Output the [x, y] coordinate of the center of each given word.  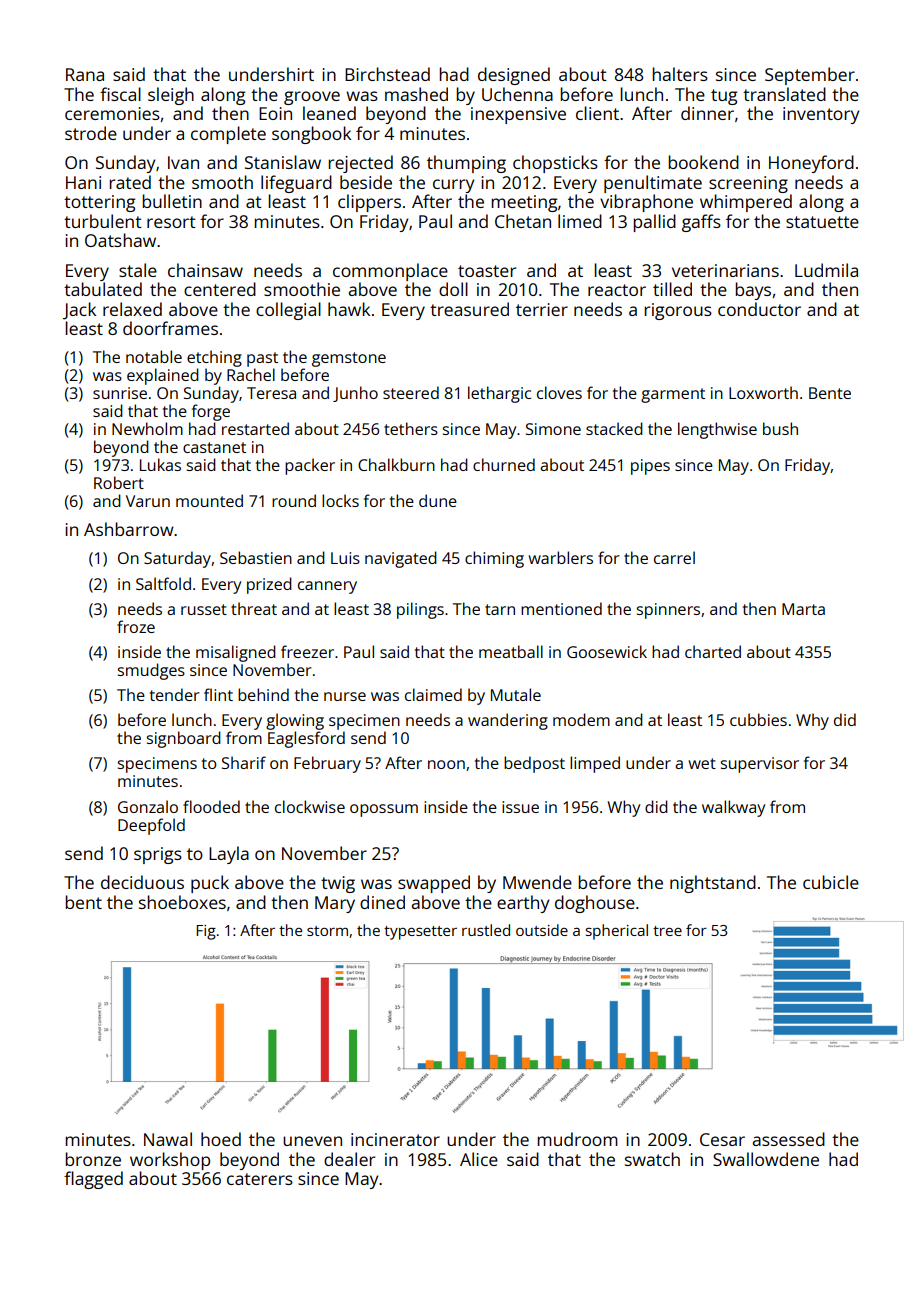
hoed [221, 1139]
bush [780, 428]
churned [504, 464]
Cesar [722, 1139]
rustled [486, 930]
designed [514, 76]
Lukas [160, 464]
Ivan [183, 162]
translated [784, 94]
